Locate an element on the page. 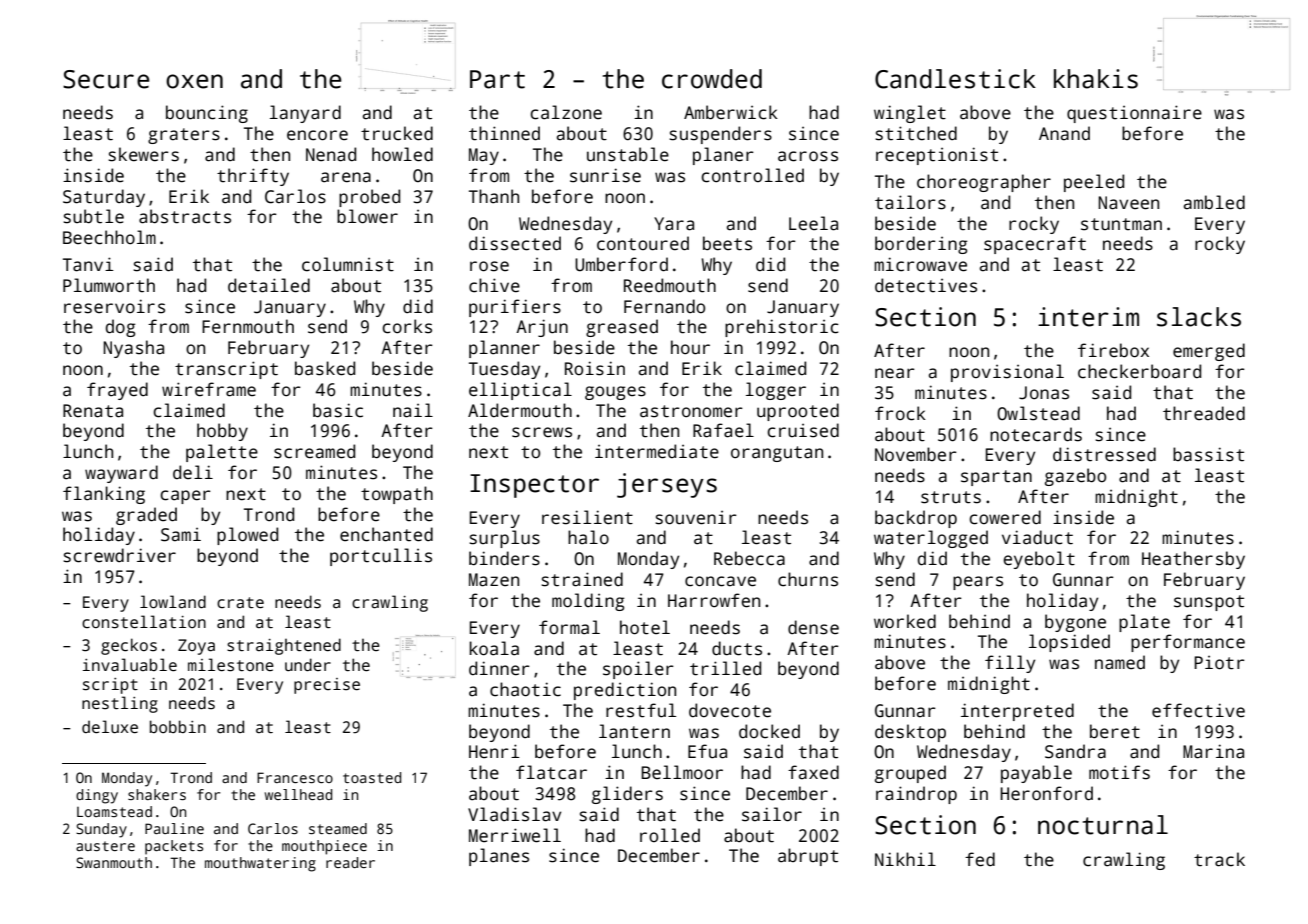 Image resolution: width=1308 pixels, height=924 pixels. raindrop is located at coordinates (916, 795).
